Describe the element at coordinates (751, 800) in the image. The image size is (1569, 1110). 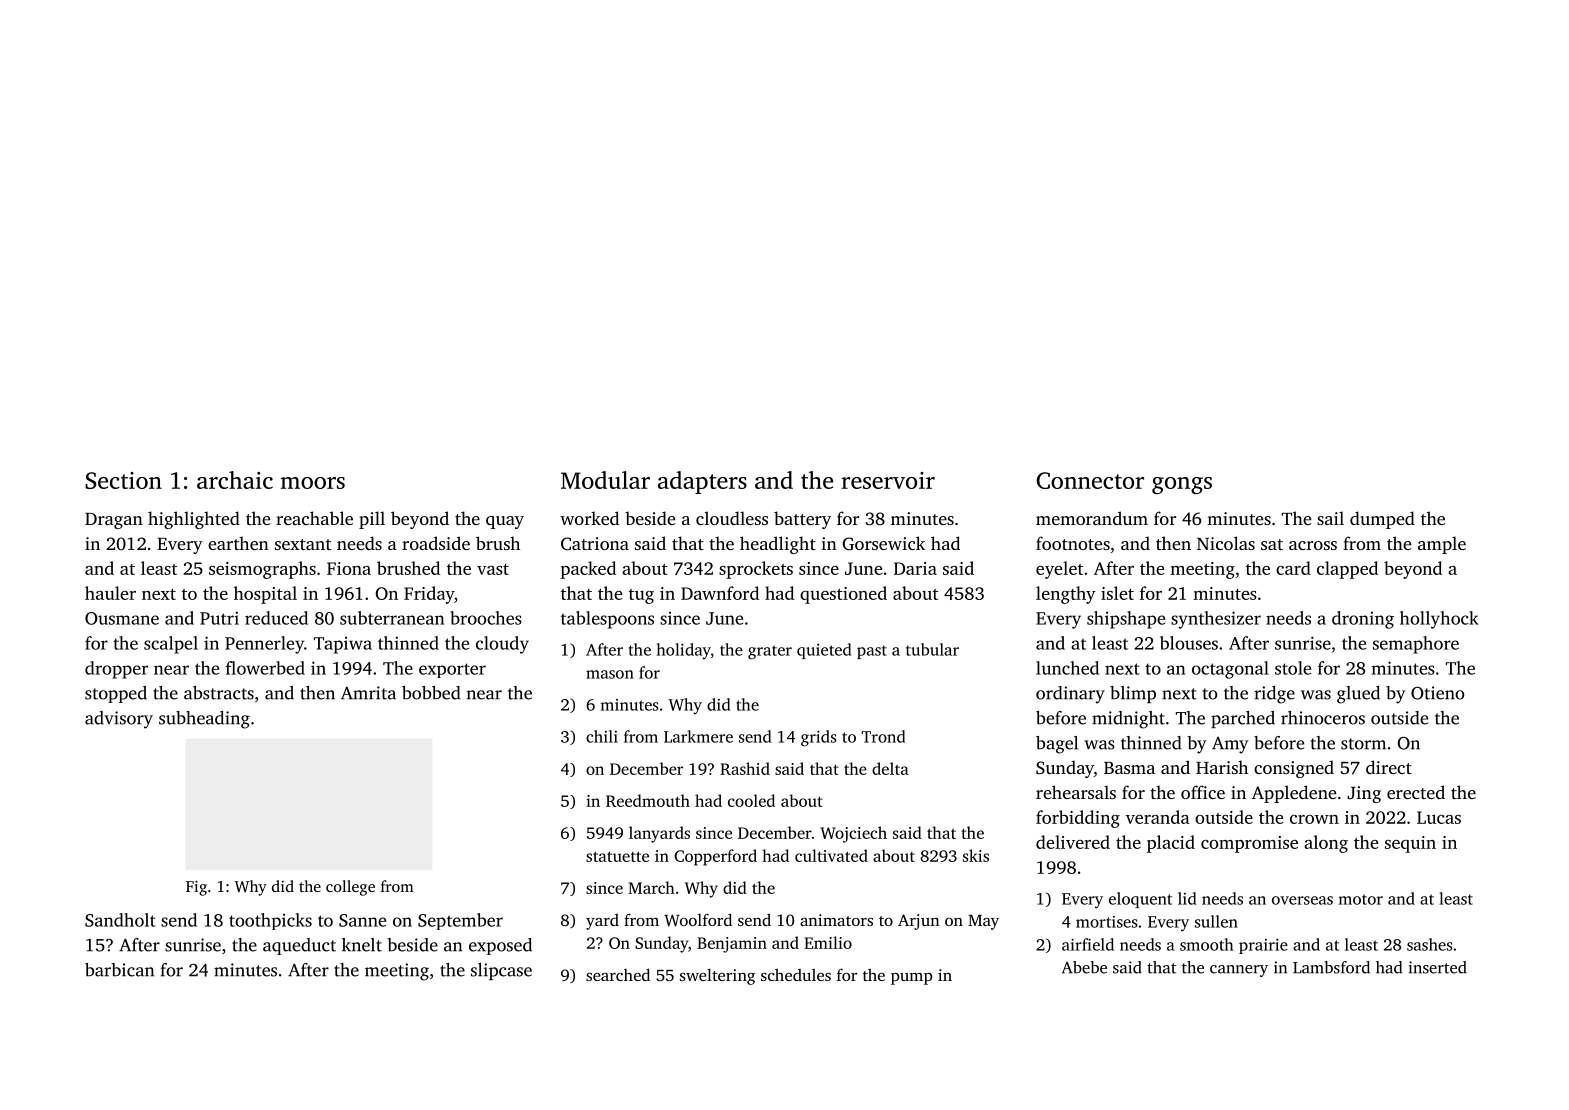
I see `cooled` at that location.
